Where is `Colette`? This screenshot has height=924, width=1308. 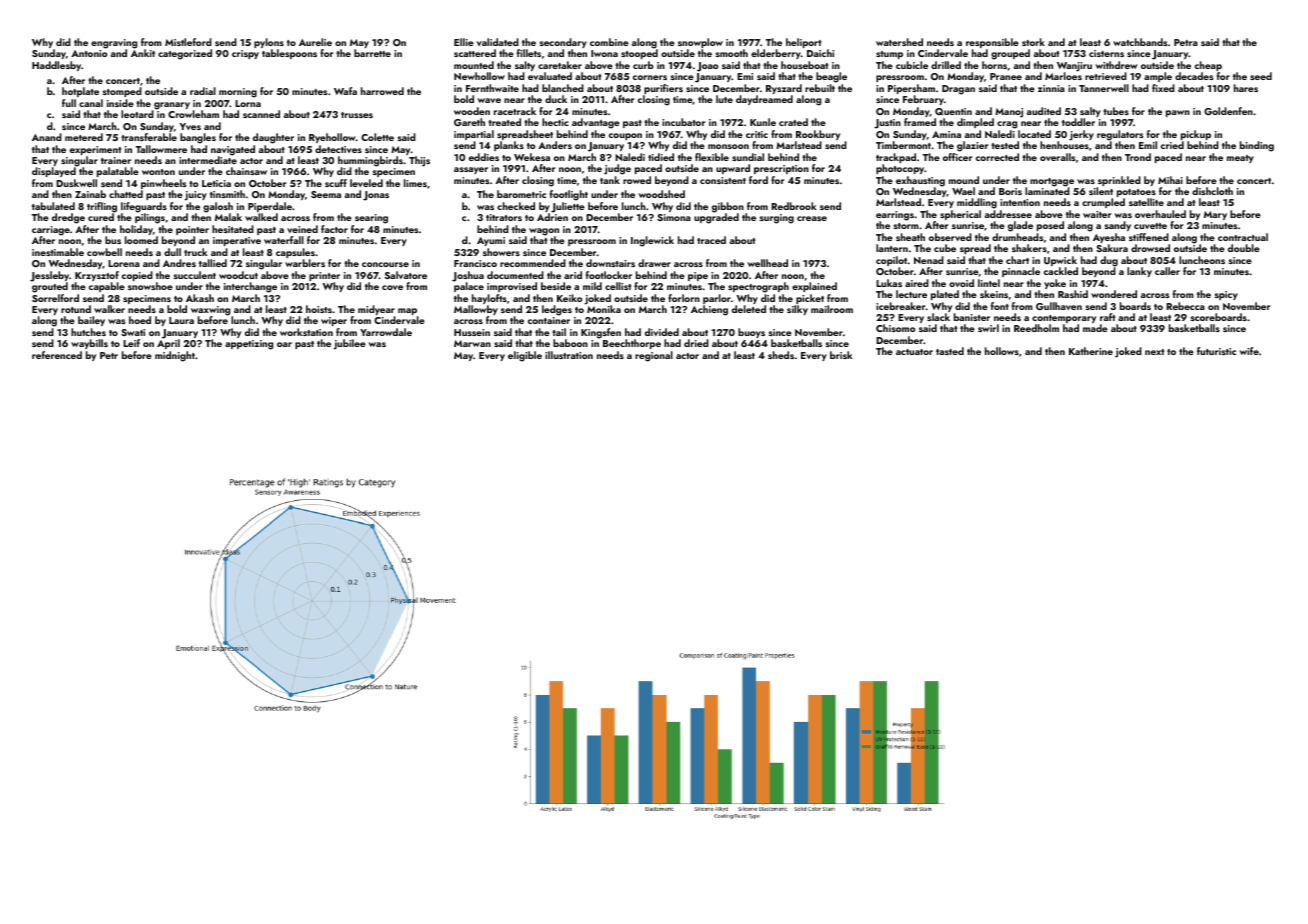 Colette is located at coordinates (377, 137).
